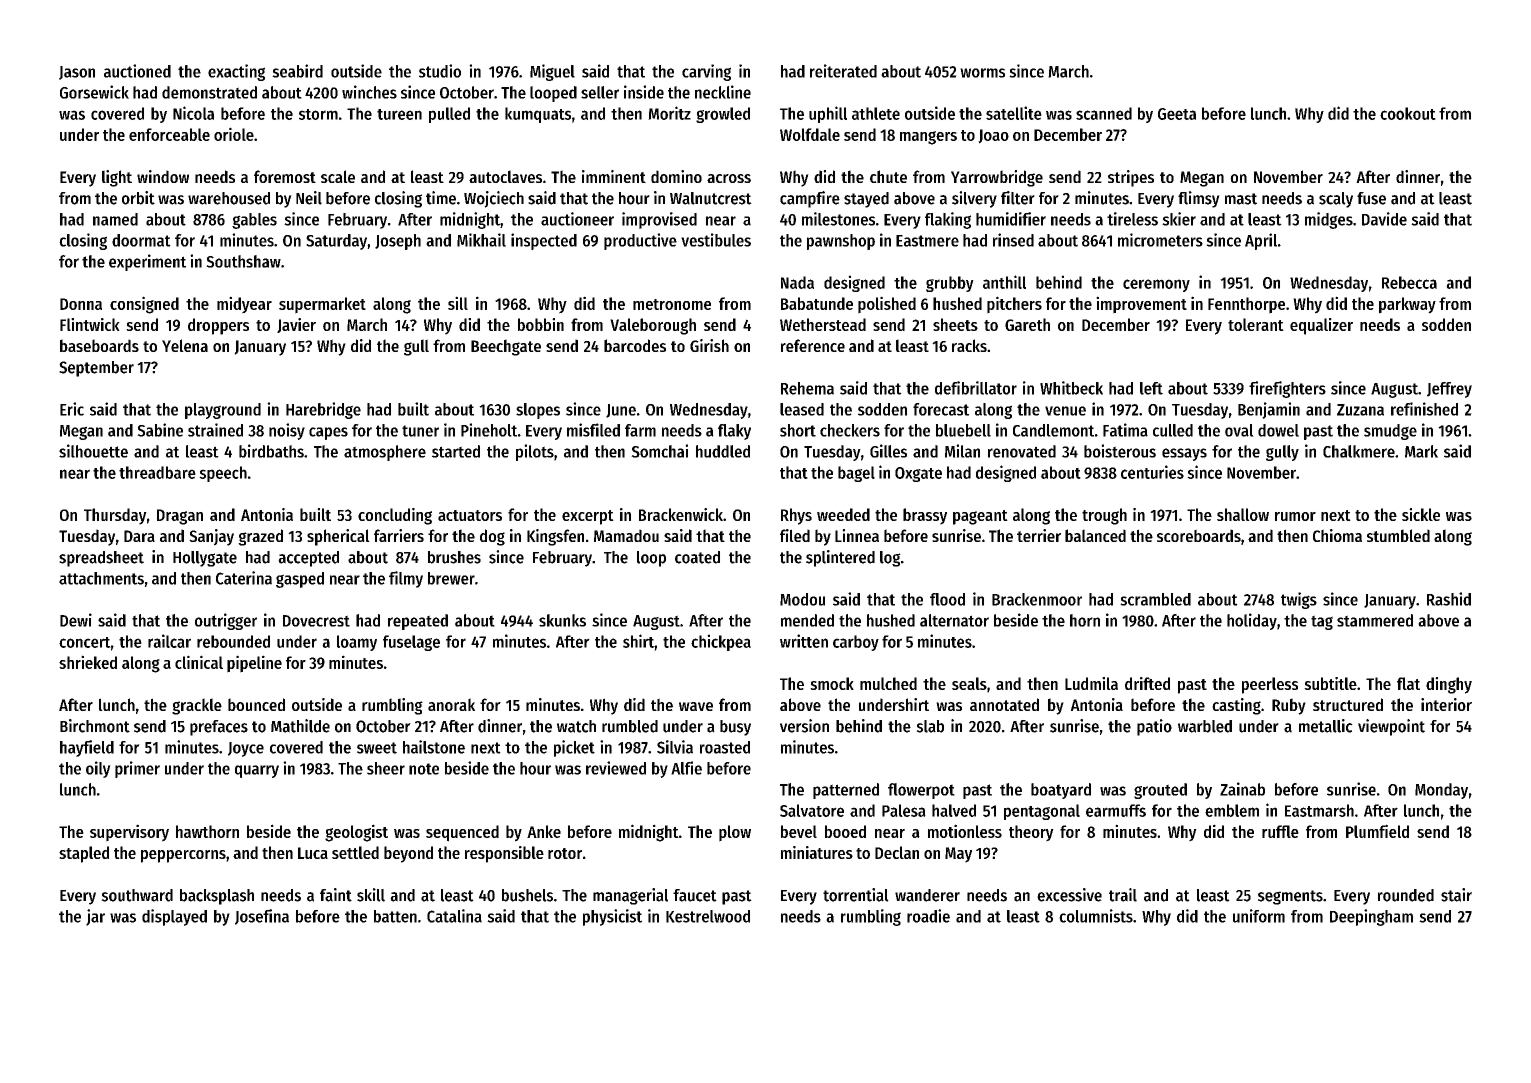 Image resolution: width=1531 pixels, height=1083 pixels. Describe the element at coordinates (117, 178) in the screenshot. I see `light` at that location.
